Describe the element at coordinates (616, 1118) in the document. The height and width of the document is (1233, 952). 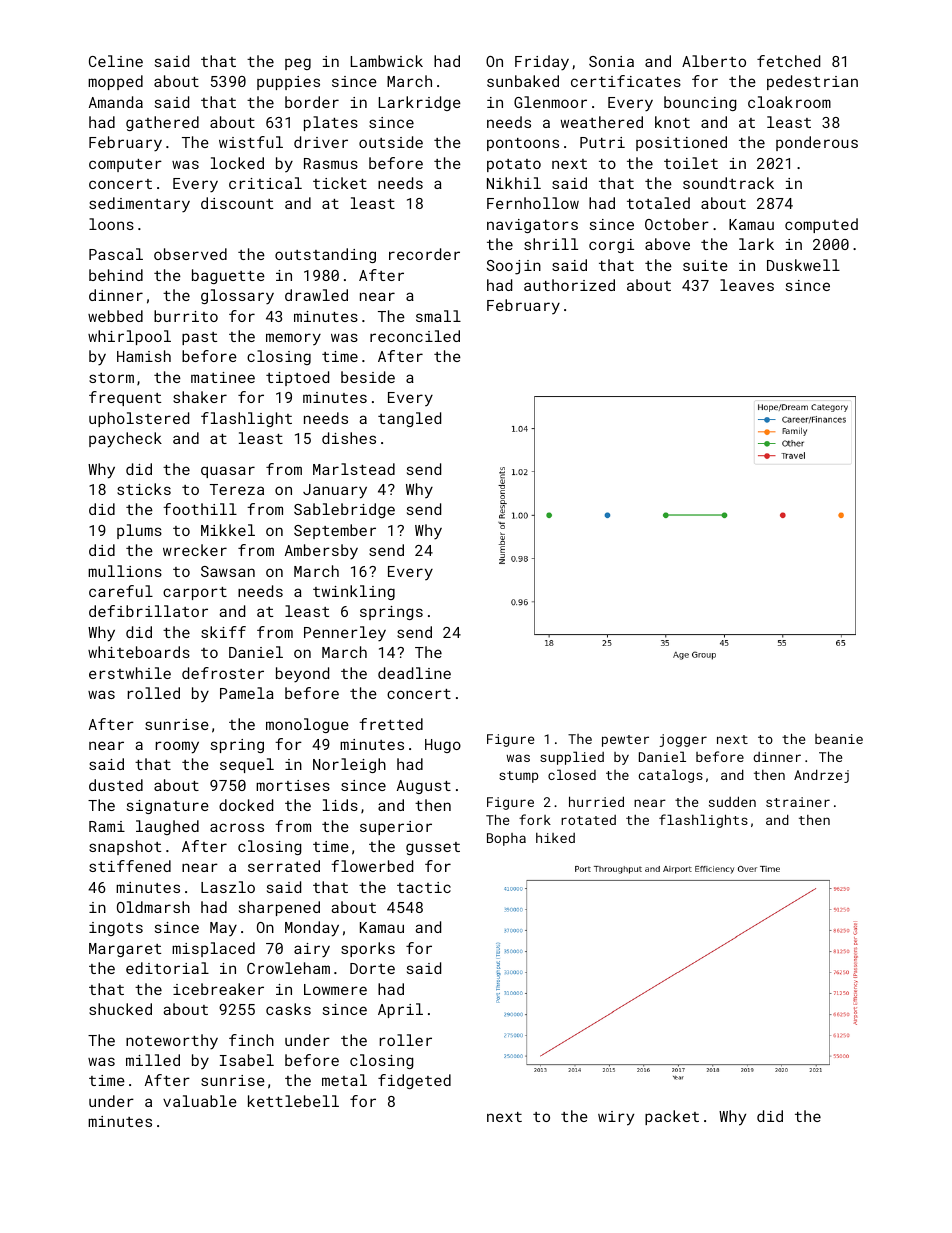
I see `wiry` at that location.
